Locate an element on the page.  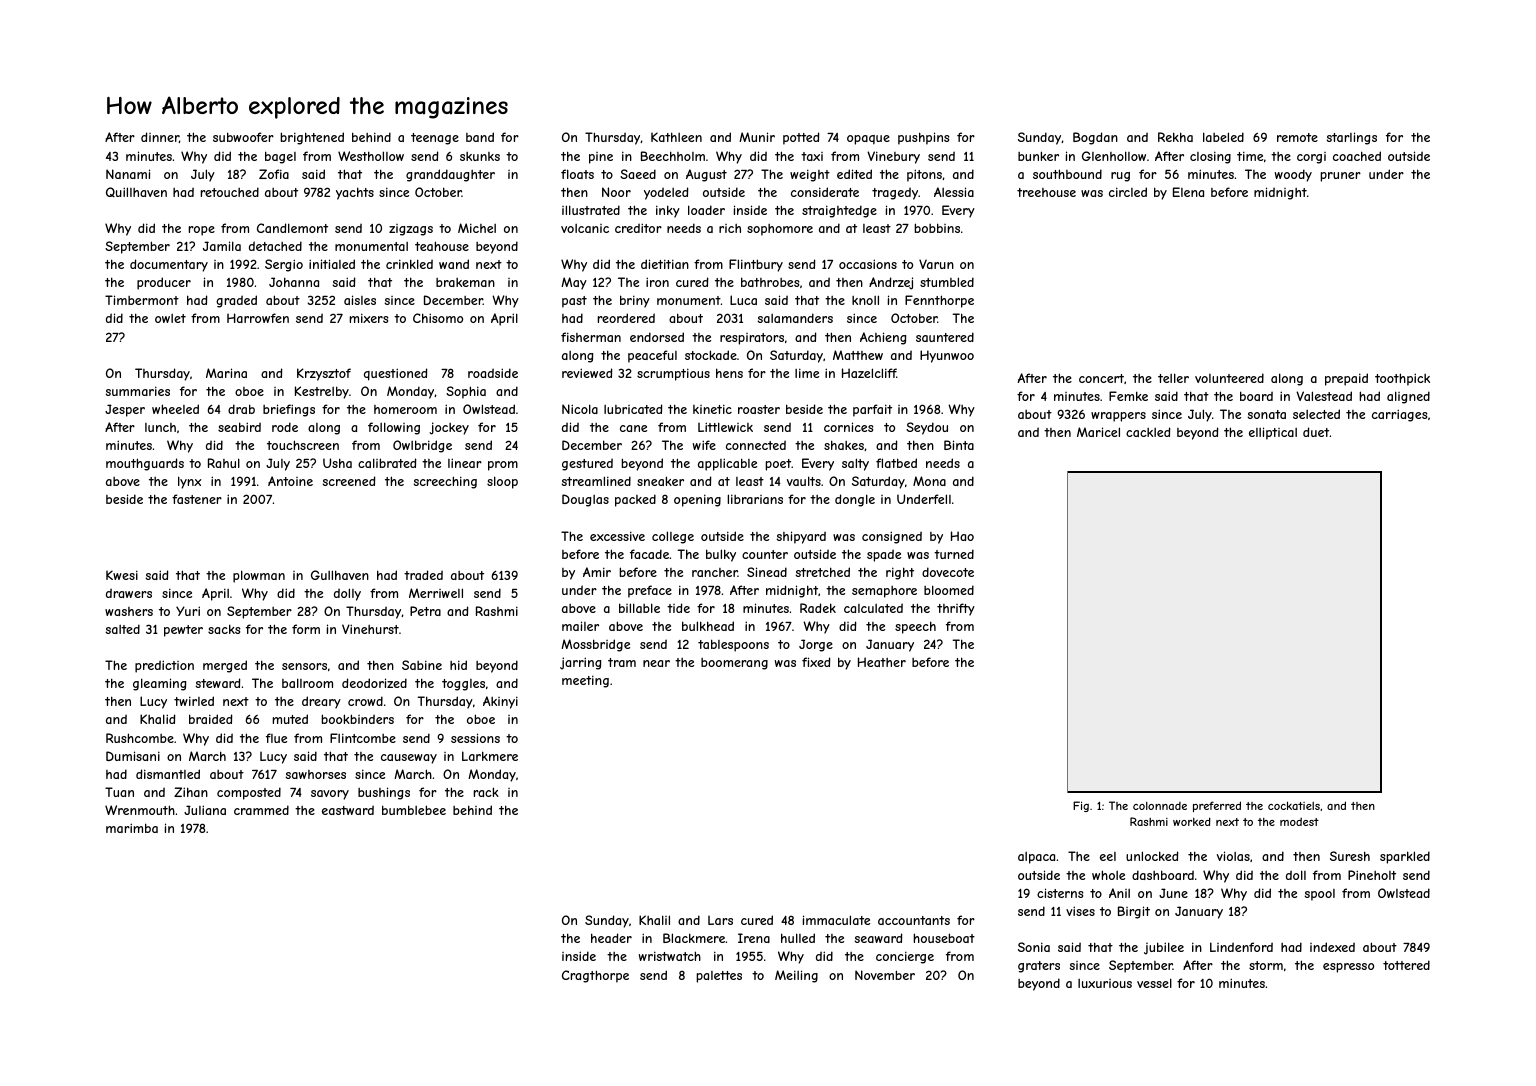
bulky is located at coordinates (721, 555).
